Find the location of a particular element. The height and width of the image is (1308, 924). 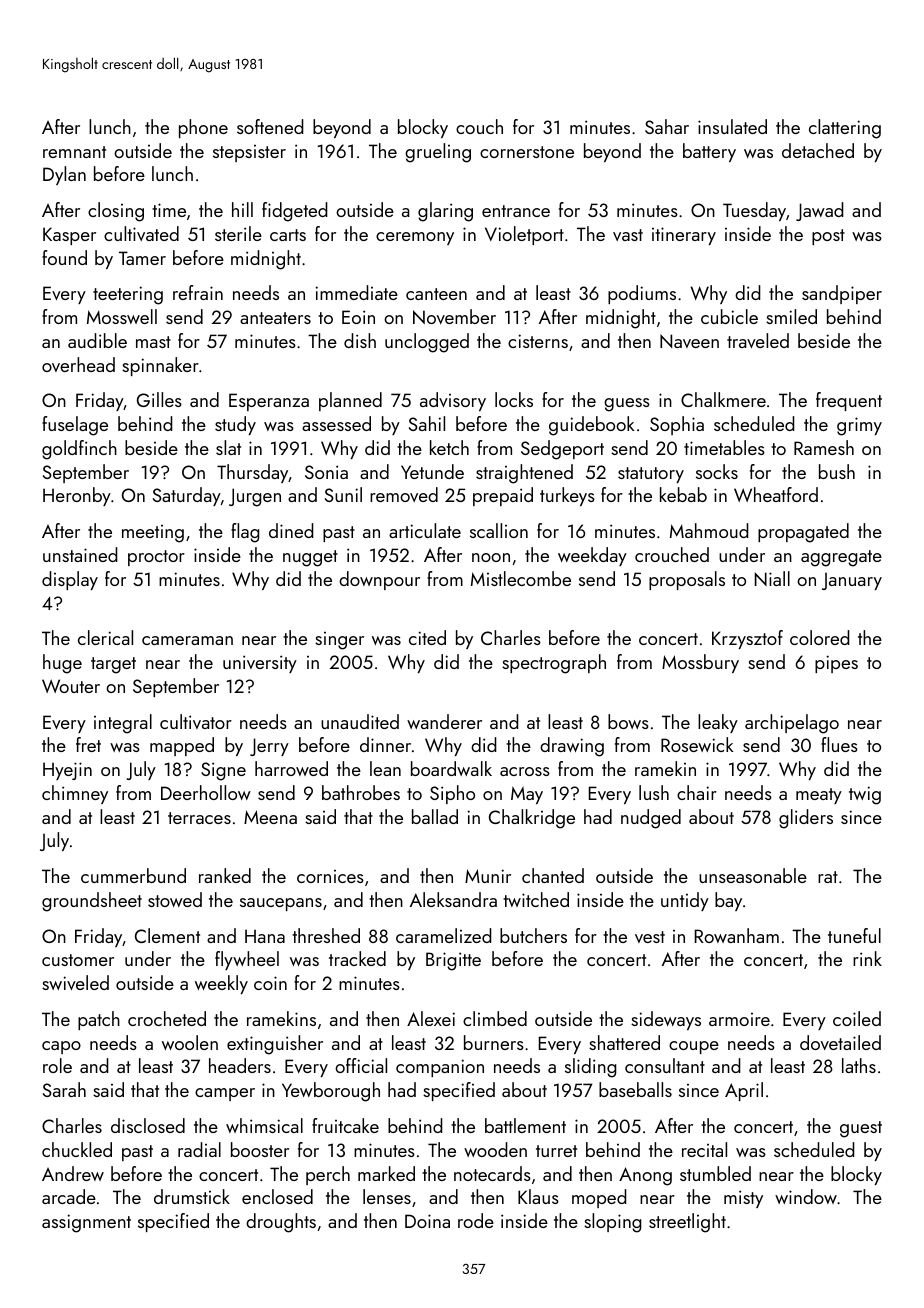

Dylan is located at coordinates (64, 175).
